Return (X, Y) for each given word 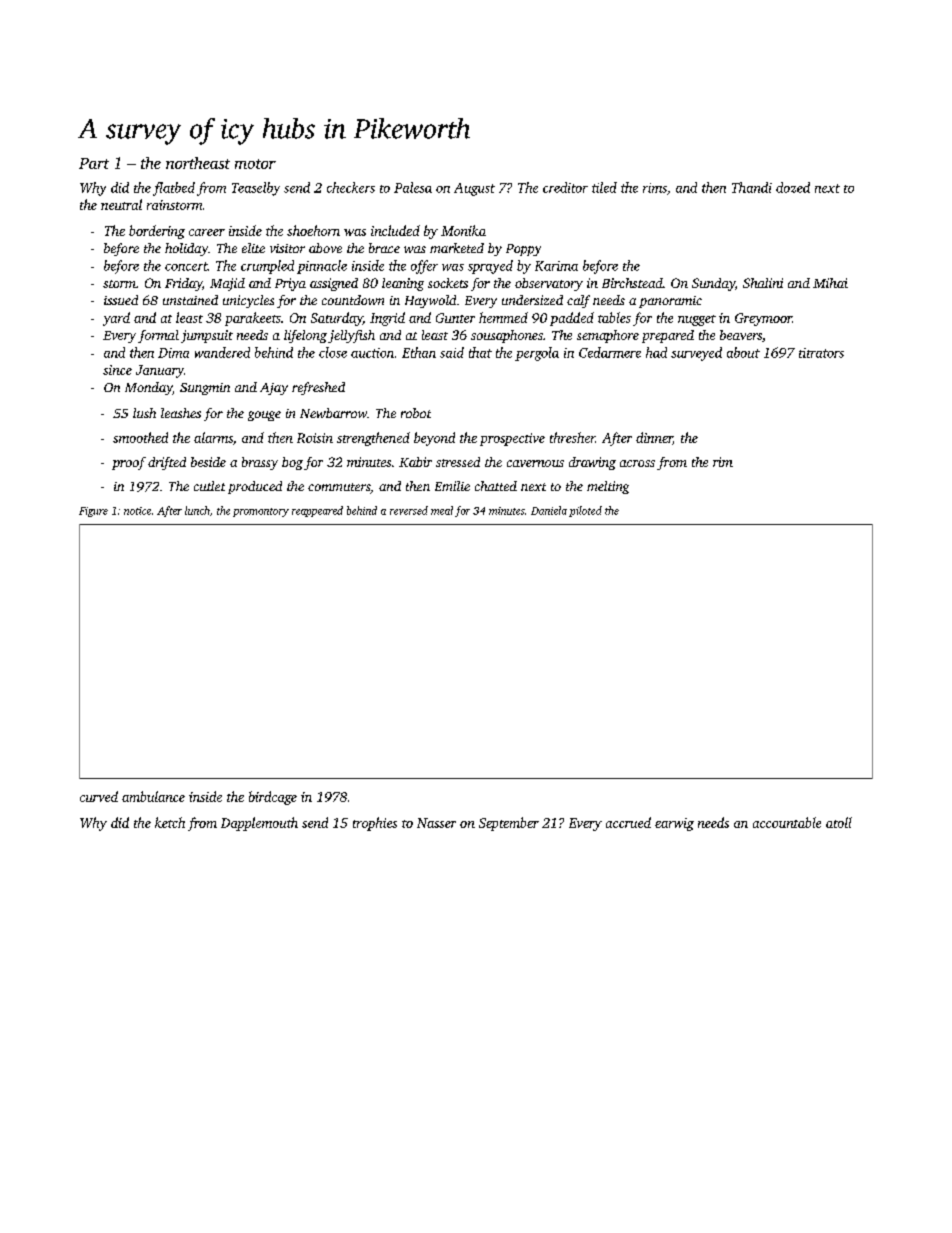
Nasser (436, 823)
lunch (197, 510)
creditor (565, 187)
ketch (170, 822)
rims (655, 188)
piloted (585, 511)
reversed (409, 510)
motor (255, 164)
